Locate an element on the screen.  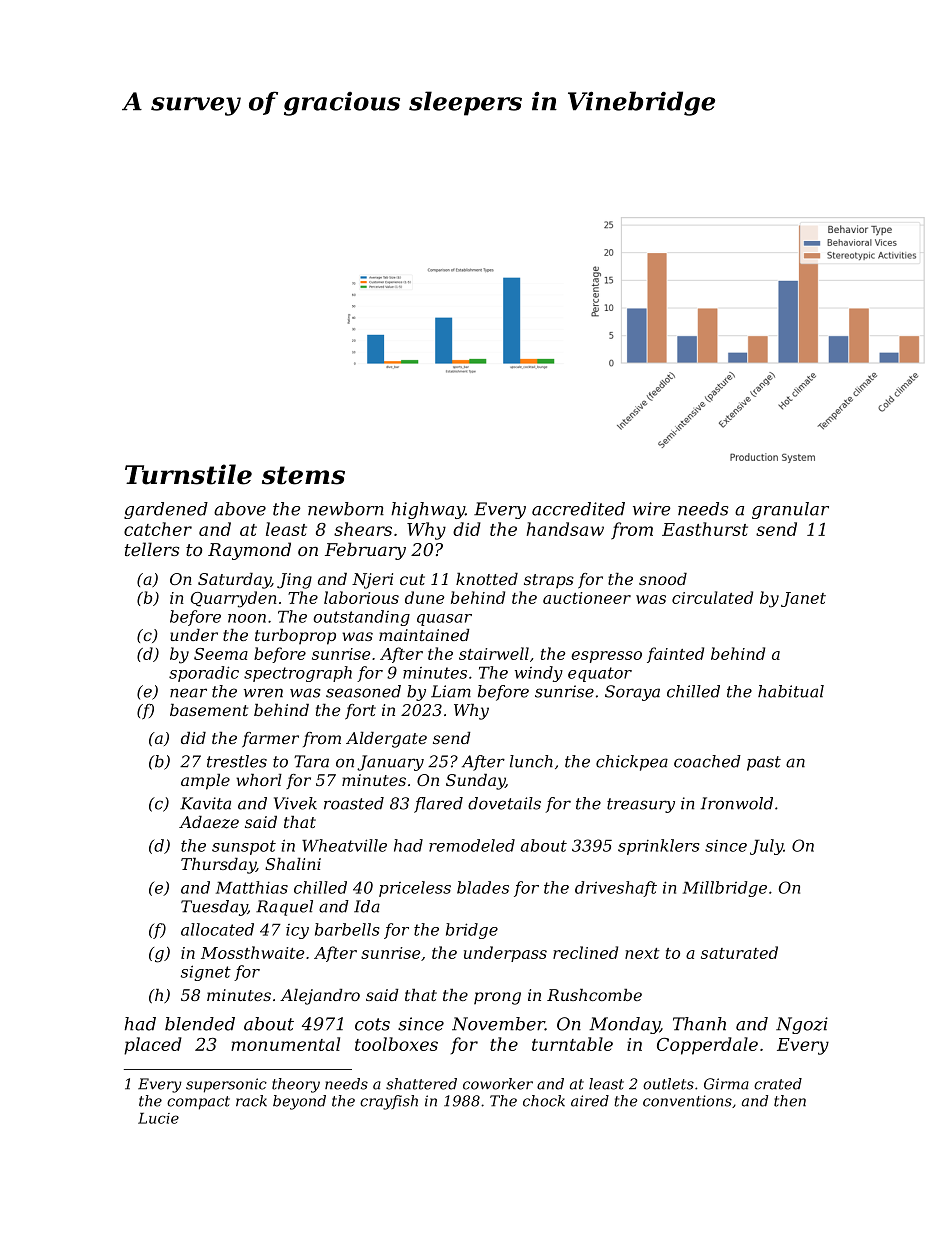
gardened is located at coordinates (166, 510).
